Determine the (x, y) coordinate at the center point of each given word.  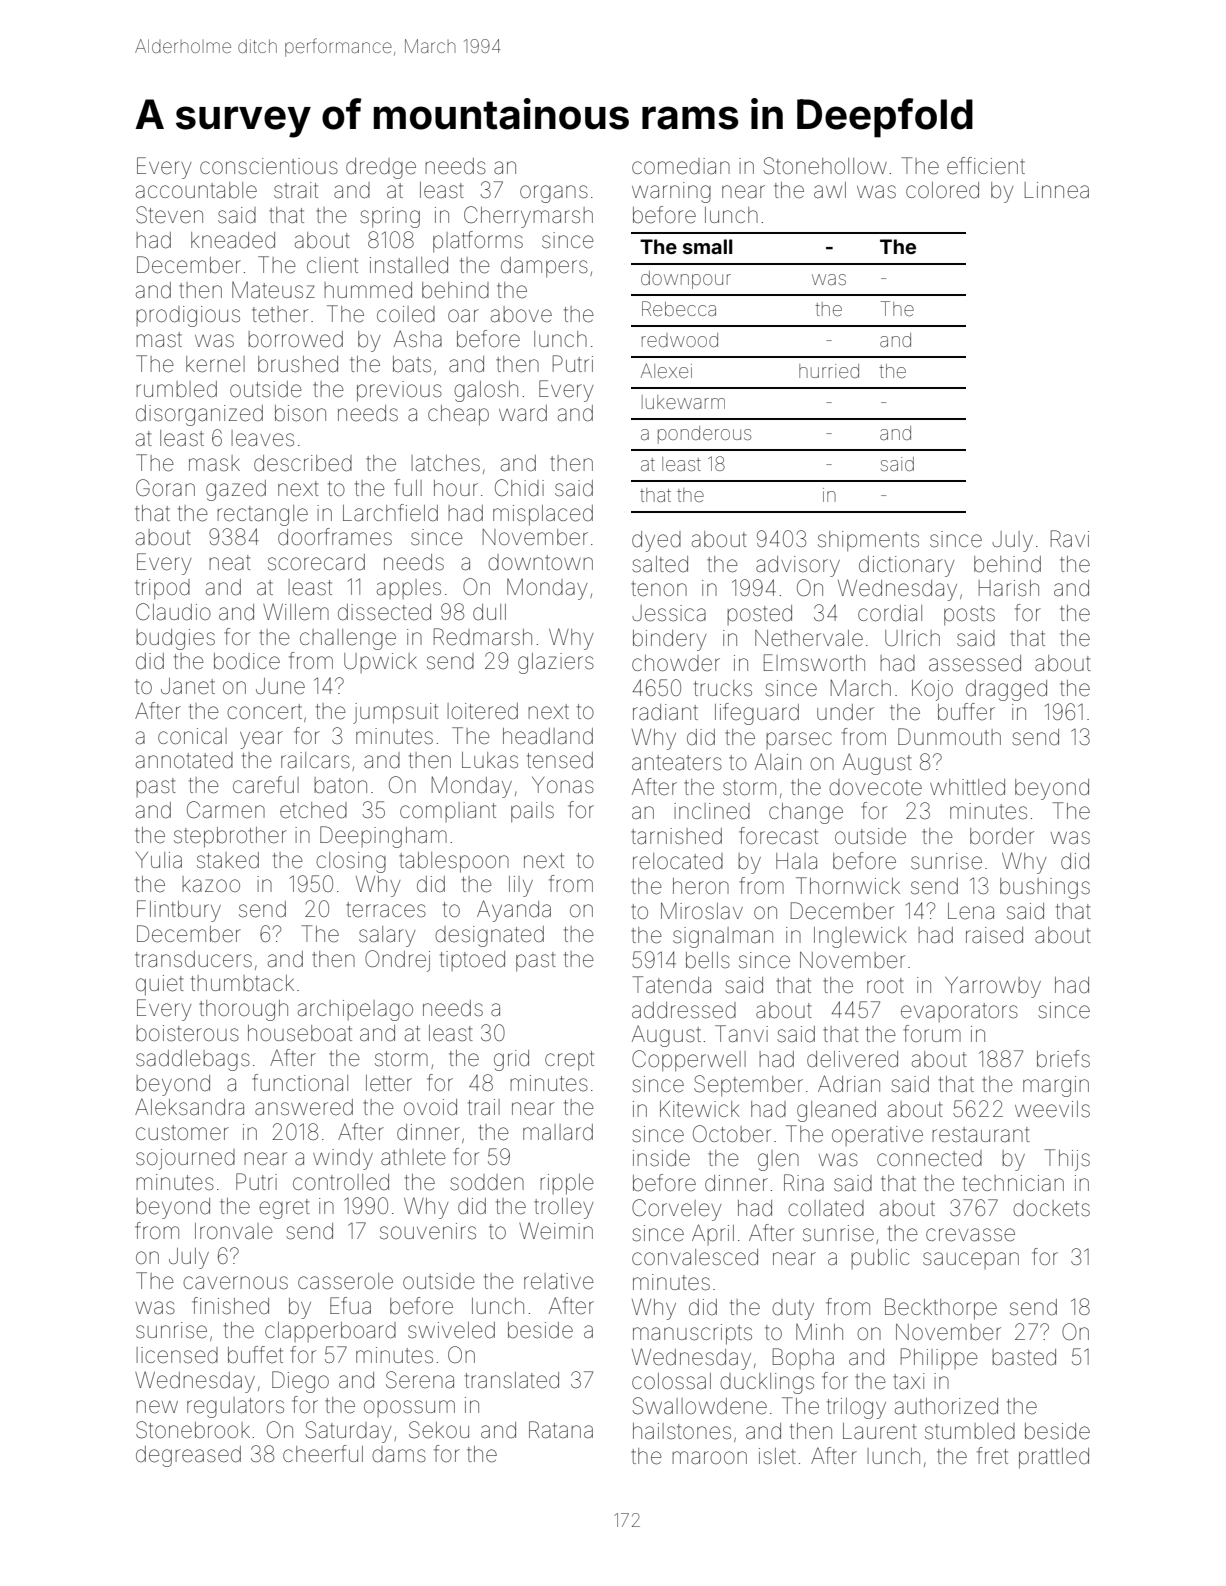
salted (660, 564)
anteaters (677, 763)
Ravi (1070, 538)
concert (264, 712)
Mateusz (273, 290)
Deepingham (383, 837)
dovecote (875, 787)
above (521, 314)
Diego (300, 1382)
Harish (1009, 588)
